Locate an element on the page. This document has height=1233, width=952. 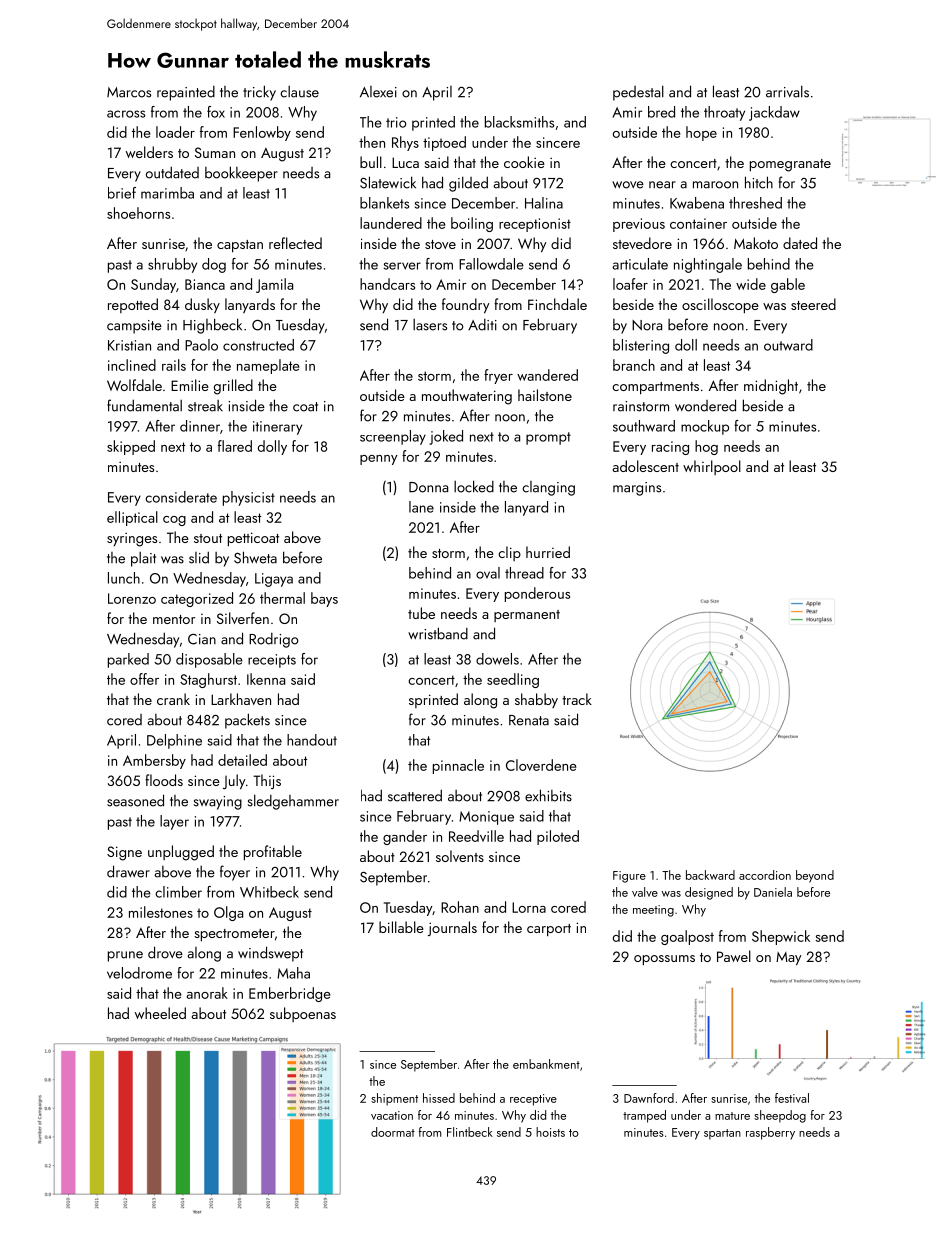
midnight is located at coordinates (771, 387).
